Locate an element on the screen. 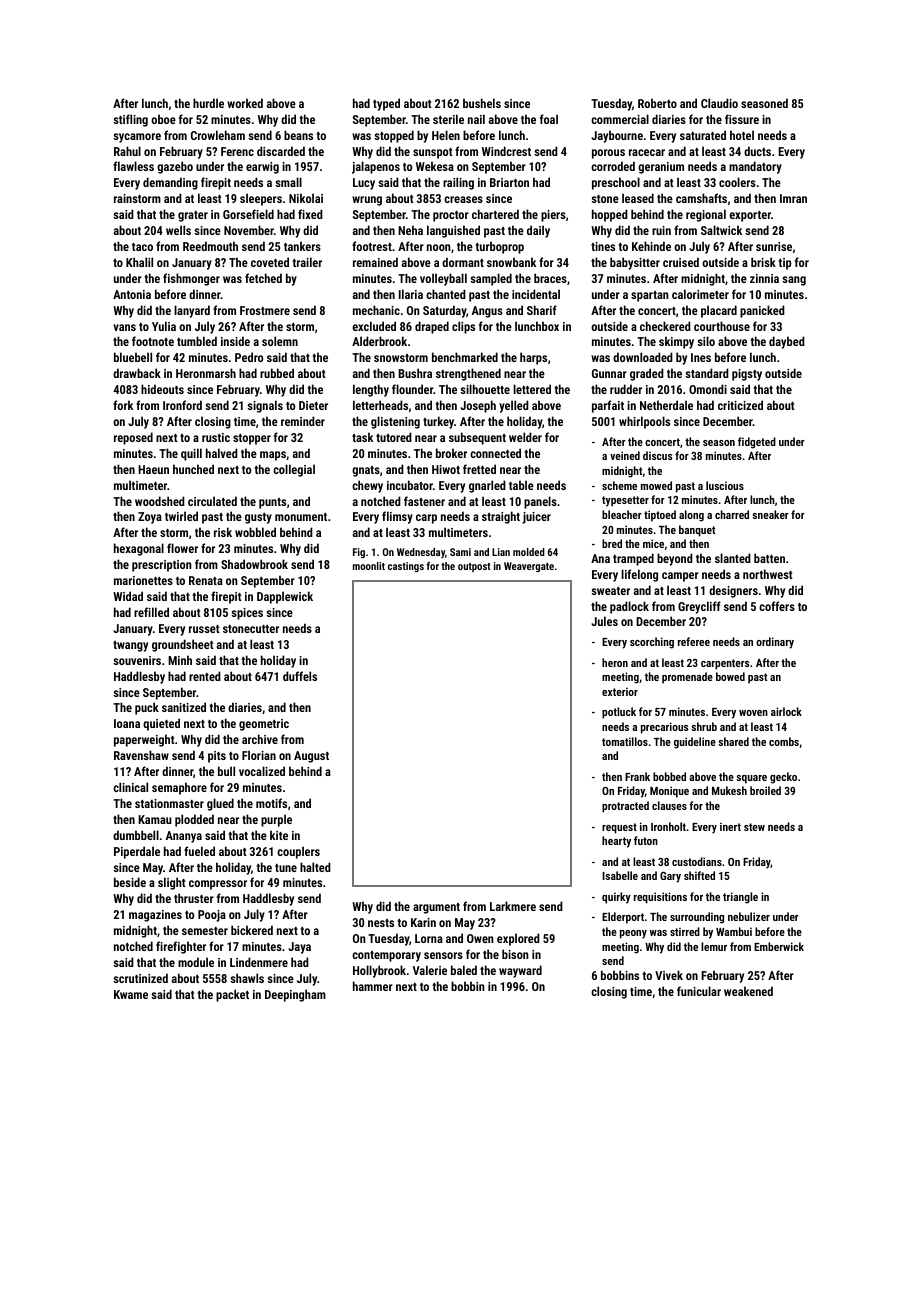 The width and height of the screenshot is (924, 1308). duffels is located at coordinates (300, 676).
